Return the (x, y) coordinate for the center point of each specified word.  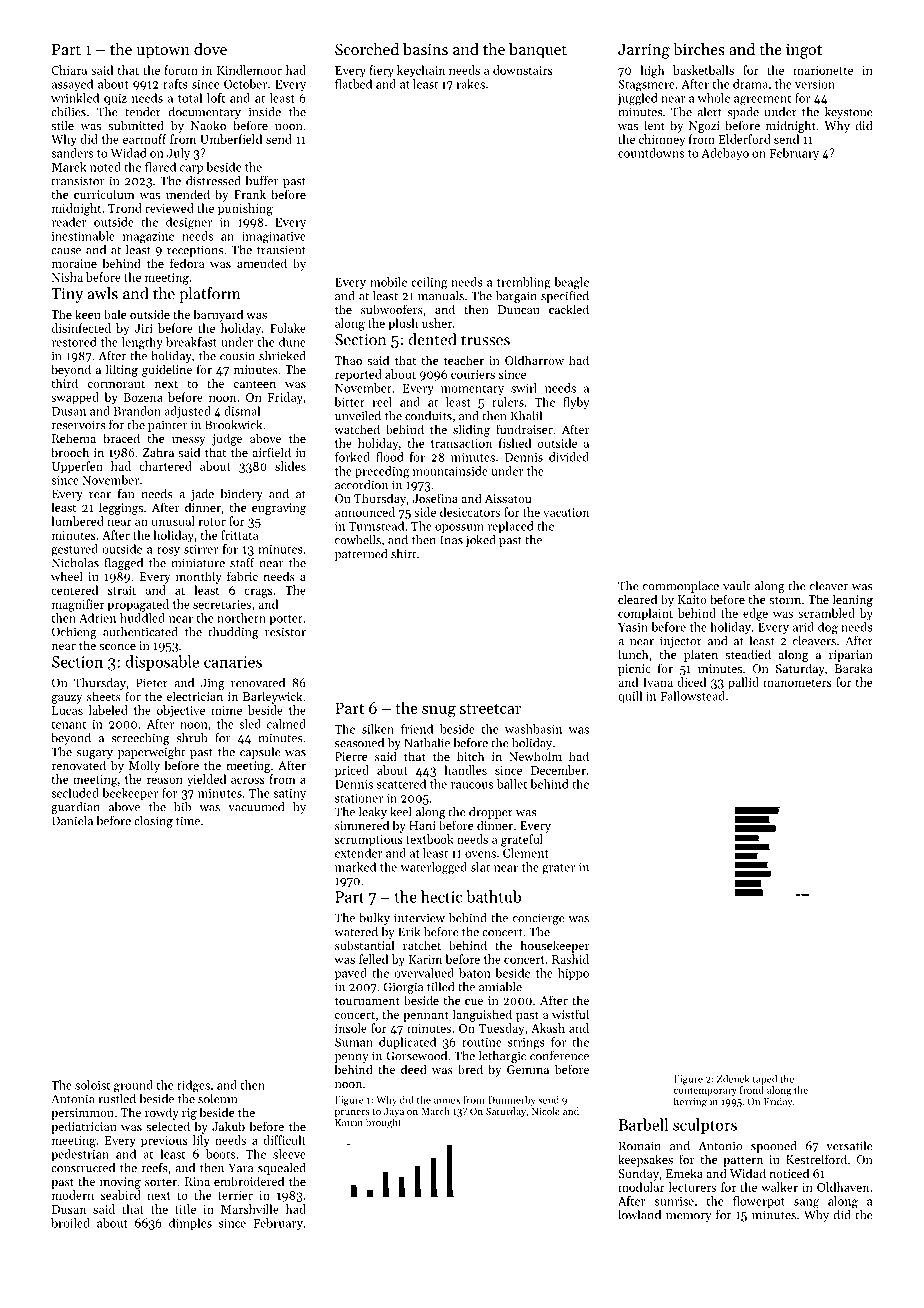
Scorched (367, 49)
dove (210, 49)
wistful (570, 1014)
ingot (804, 51)
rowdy (162, 1113)
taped (765, 1080)
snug (439, 712)
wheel (67, 576)
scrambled (826, 613)
